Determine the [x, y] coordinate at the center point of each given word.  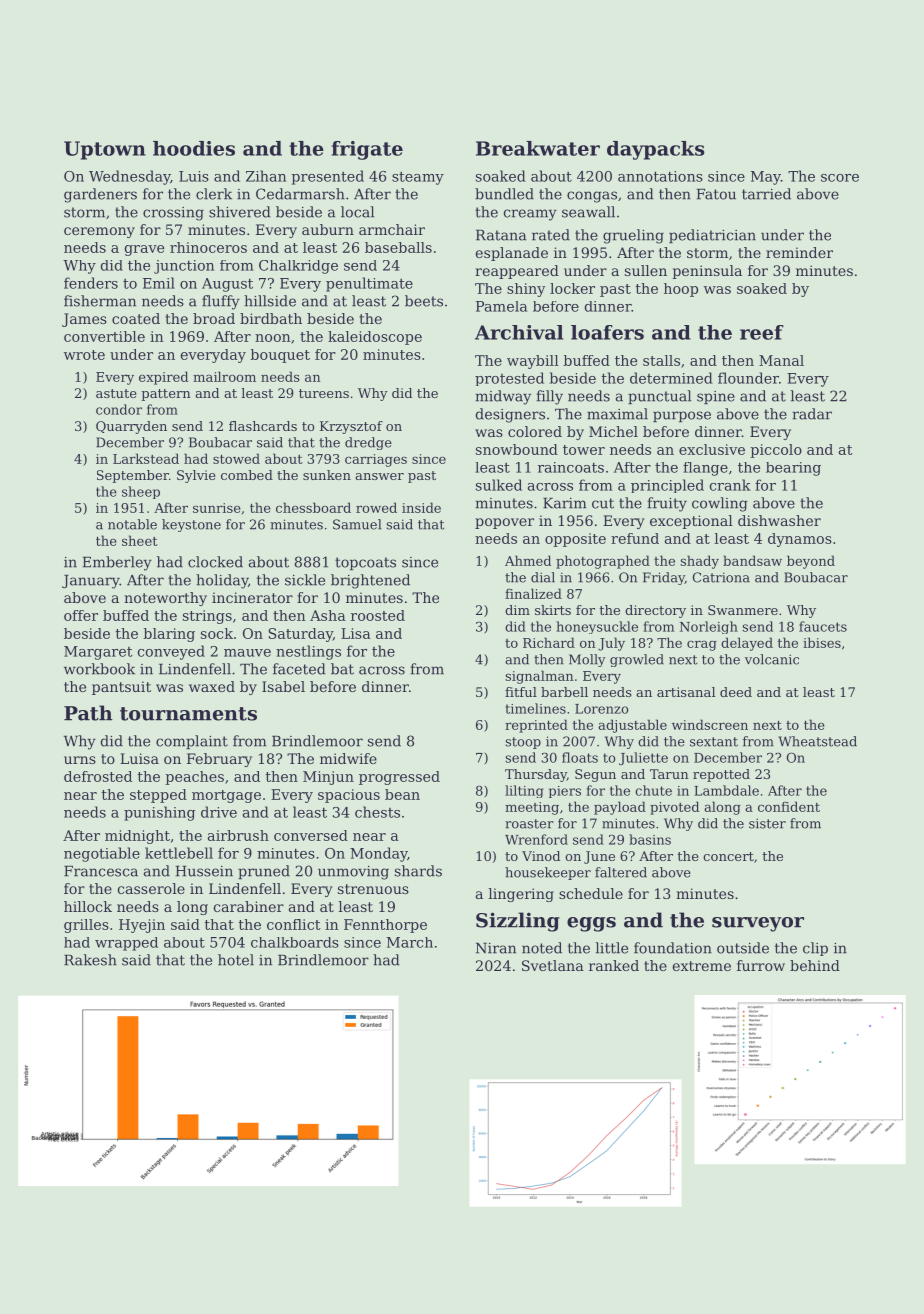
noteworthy [165, 599]
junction [184, 267]
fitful [521, 692]
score [840, 178]
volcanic [772, 659]
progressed [399, 778]
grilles [86, 926]
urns [80, 760]
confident [789, 806]
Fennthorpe [385, 926]
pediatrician [712, 236]
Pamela [501, 306]
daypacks [655, 150]
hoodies [194, 148]
